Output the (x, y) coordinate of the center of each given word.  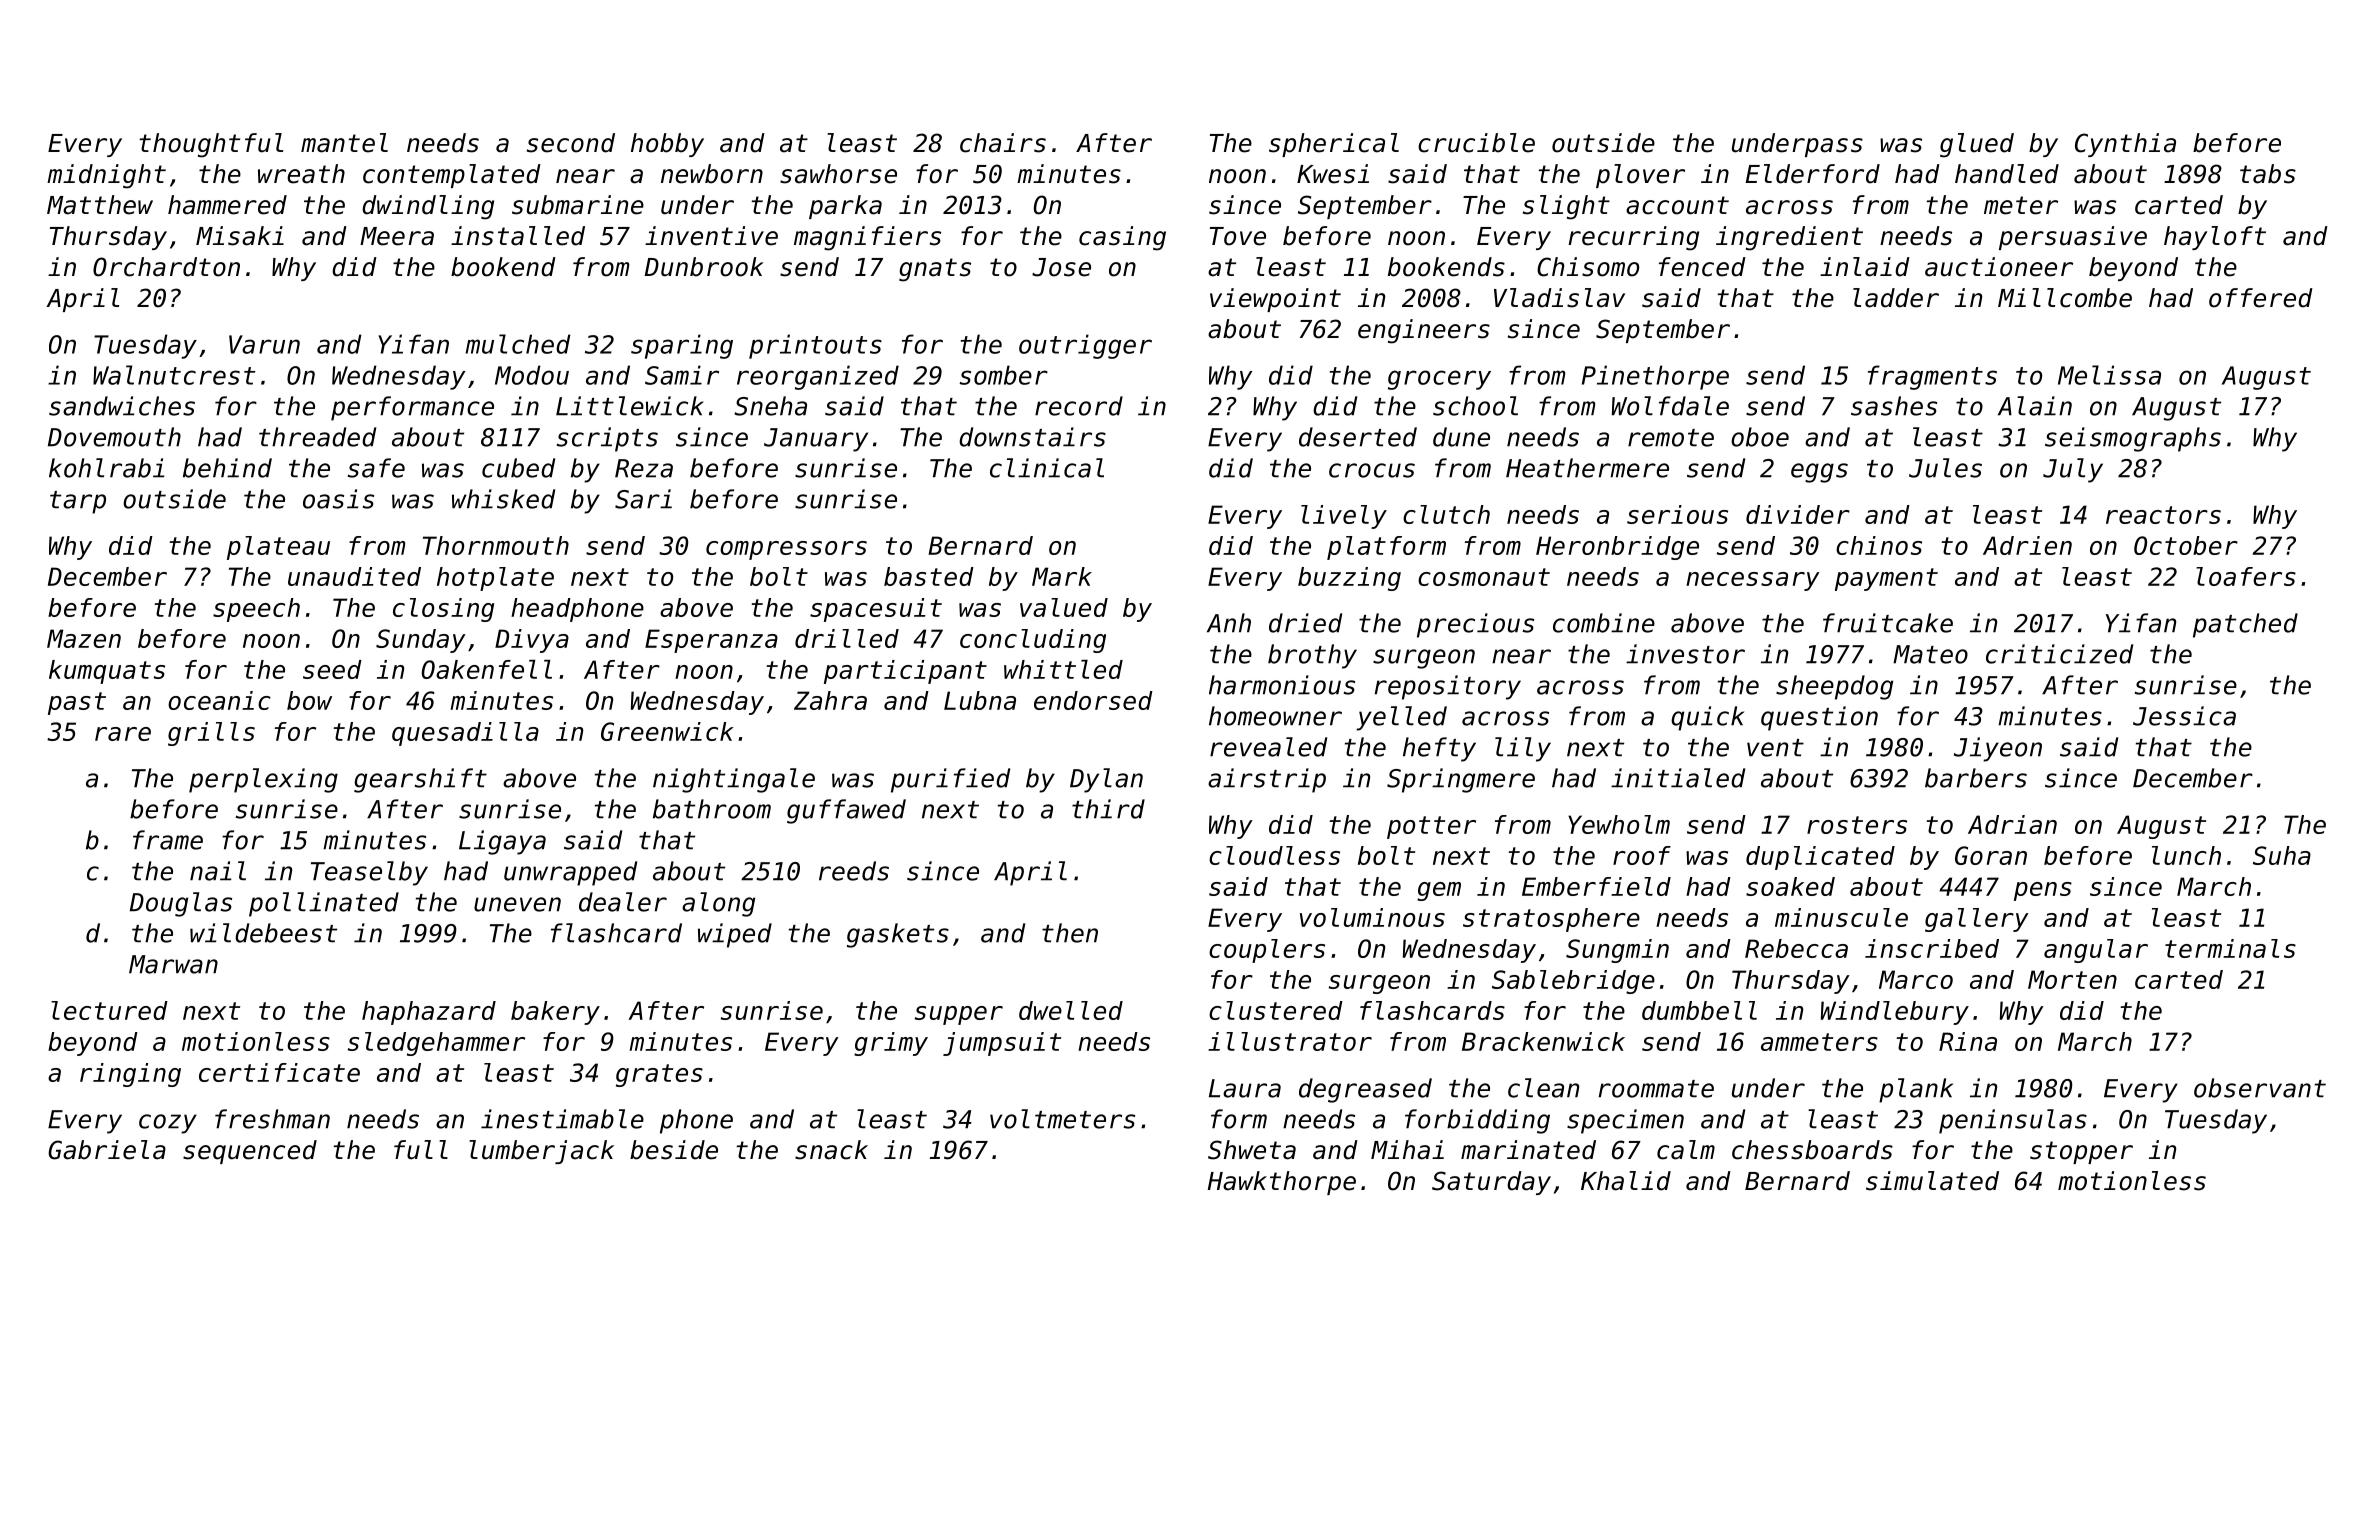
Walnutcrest (174, 375)
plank (1916, 1090)
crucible (1476, 143)
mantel (344, 143)
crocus (1372, 470)
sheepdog (1834, 687)
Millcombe (2065, 298)
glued (1977, 145)
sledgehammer (436, 1044)
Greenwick (667, 731)
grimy (891, 1044)
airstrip (1267, 780)
